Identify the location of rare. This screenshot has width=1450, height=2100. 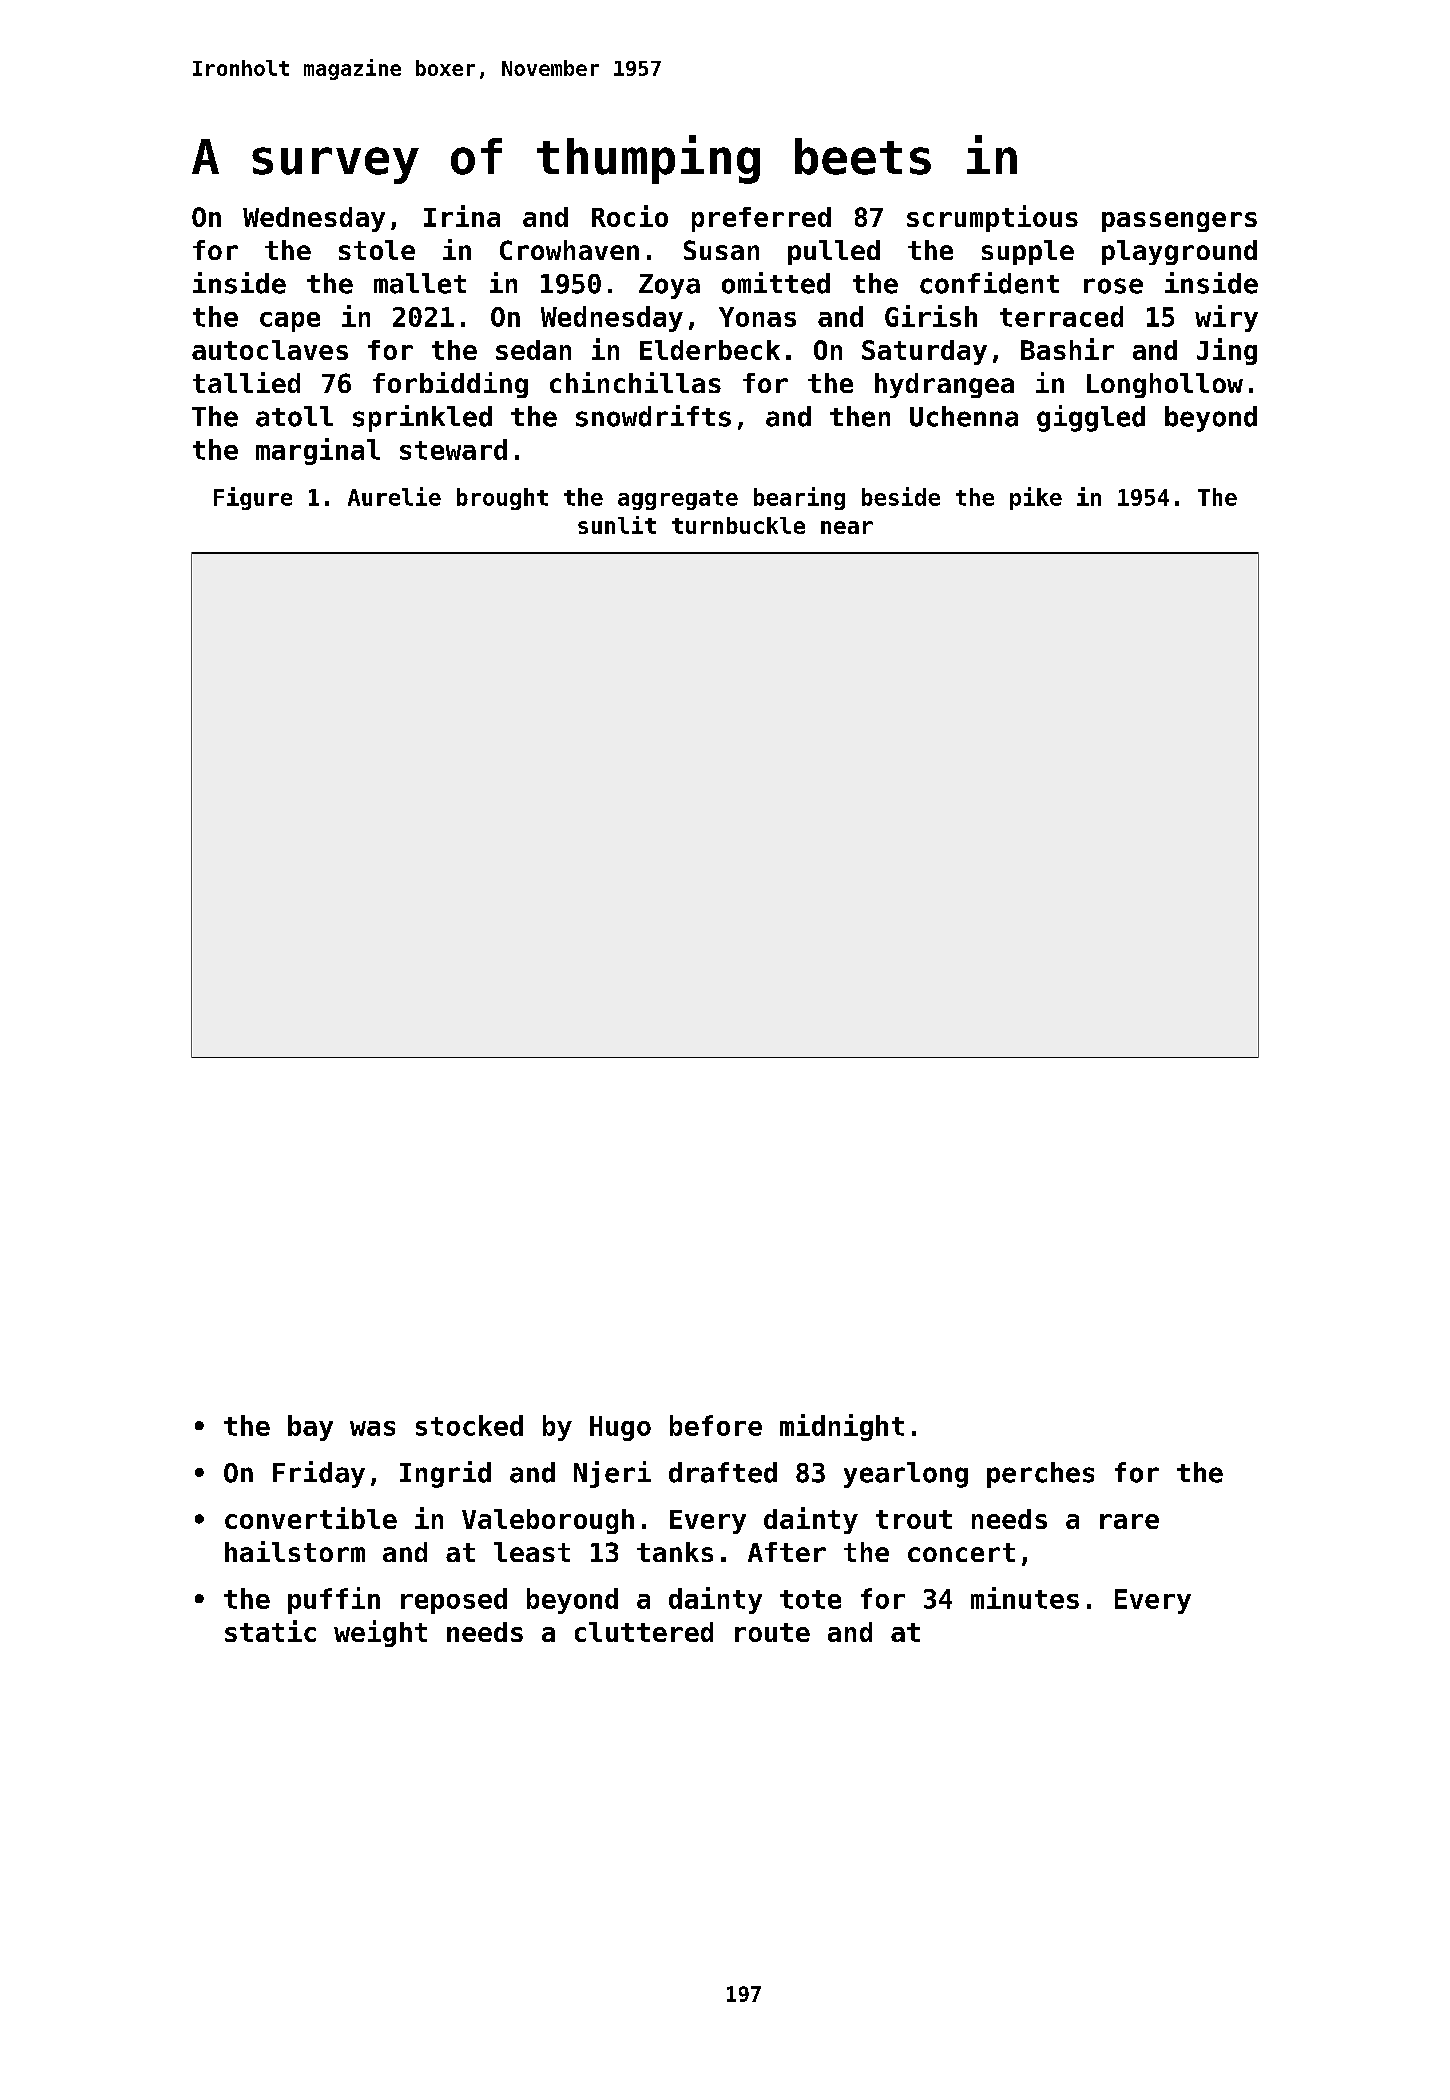
(1129, 1521).
